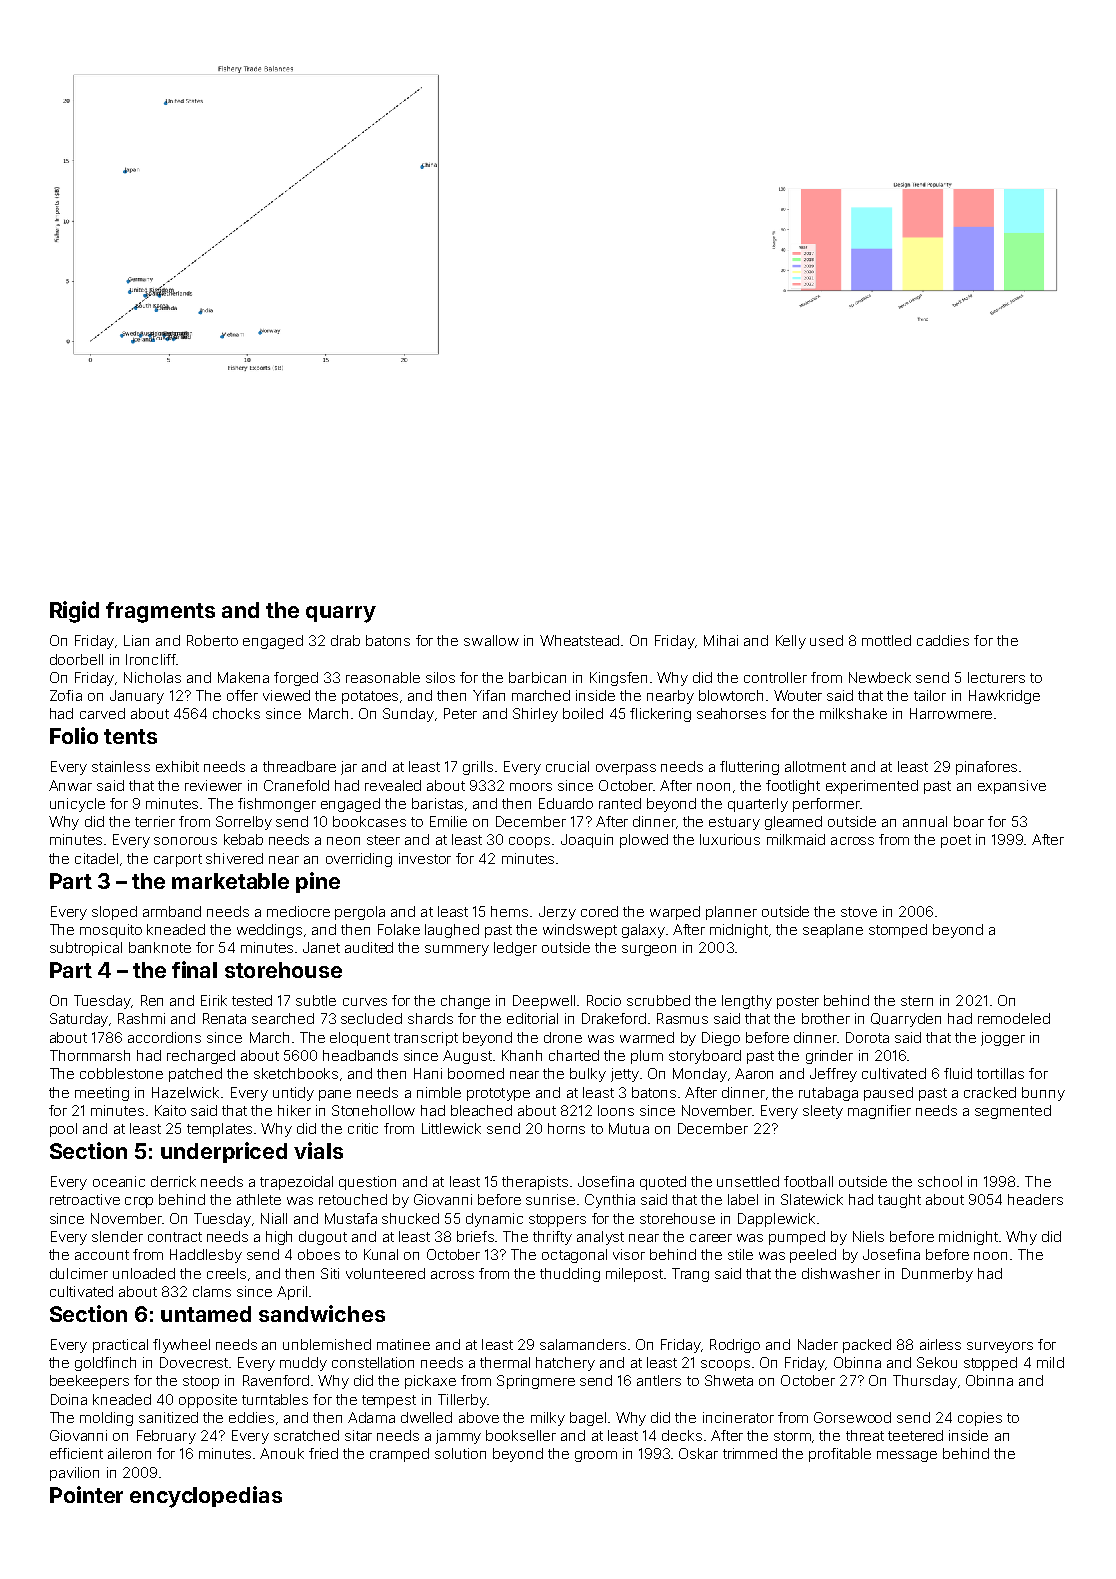  What do you see at coordinates (206, 1497) in the screenshot?
I see `encyclopedias` at bounding box center [206, 1497].
